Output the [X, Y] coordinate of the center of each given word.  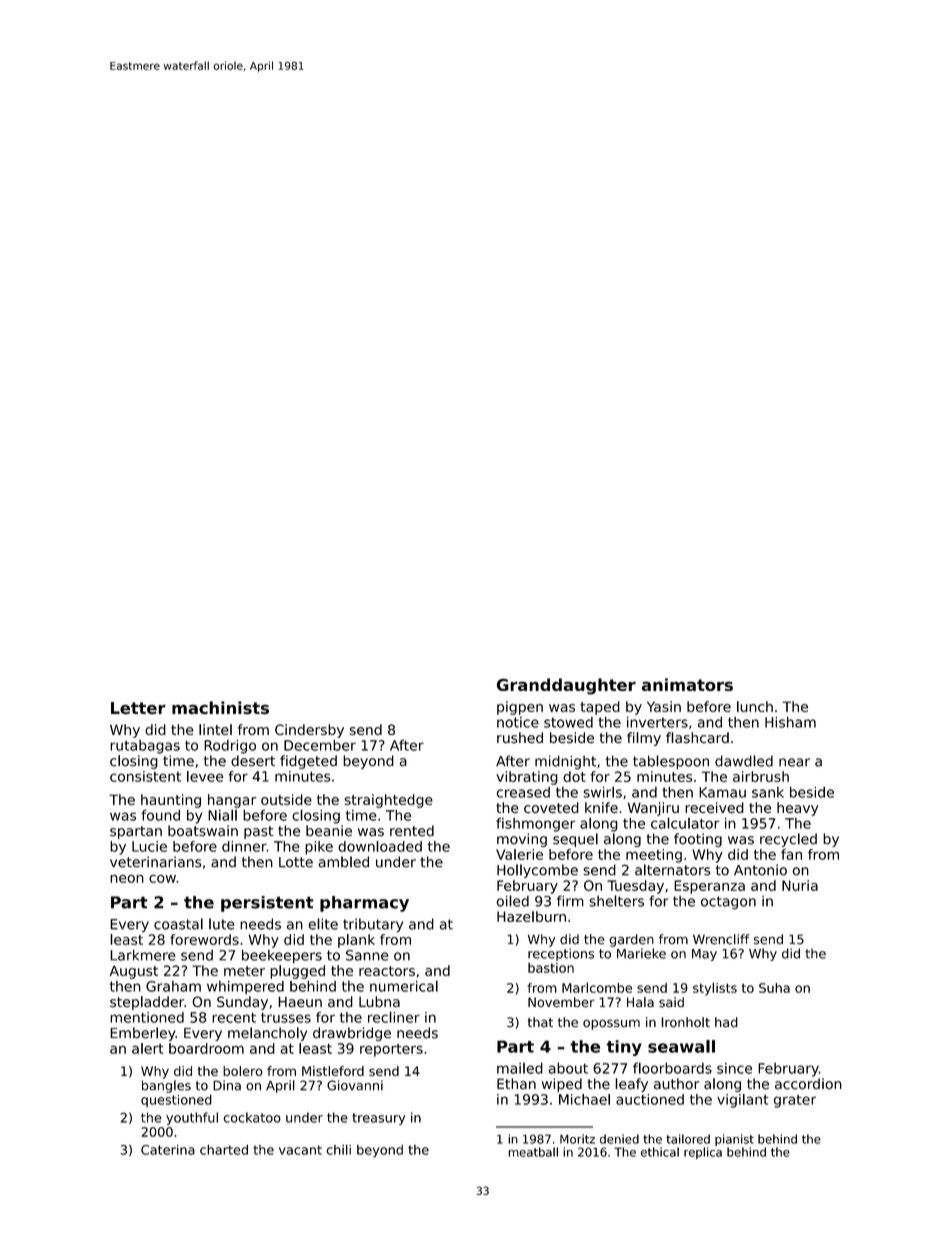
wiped [562, 1085]
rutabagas [145, 747]
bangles [166, 1086]
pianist [734, 1140]
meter [244, 971]
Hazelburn [531, 916]
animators [687, 684]
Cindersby [309, 731]
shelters [616, 901]
